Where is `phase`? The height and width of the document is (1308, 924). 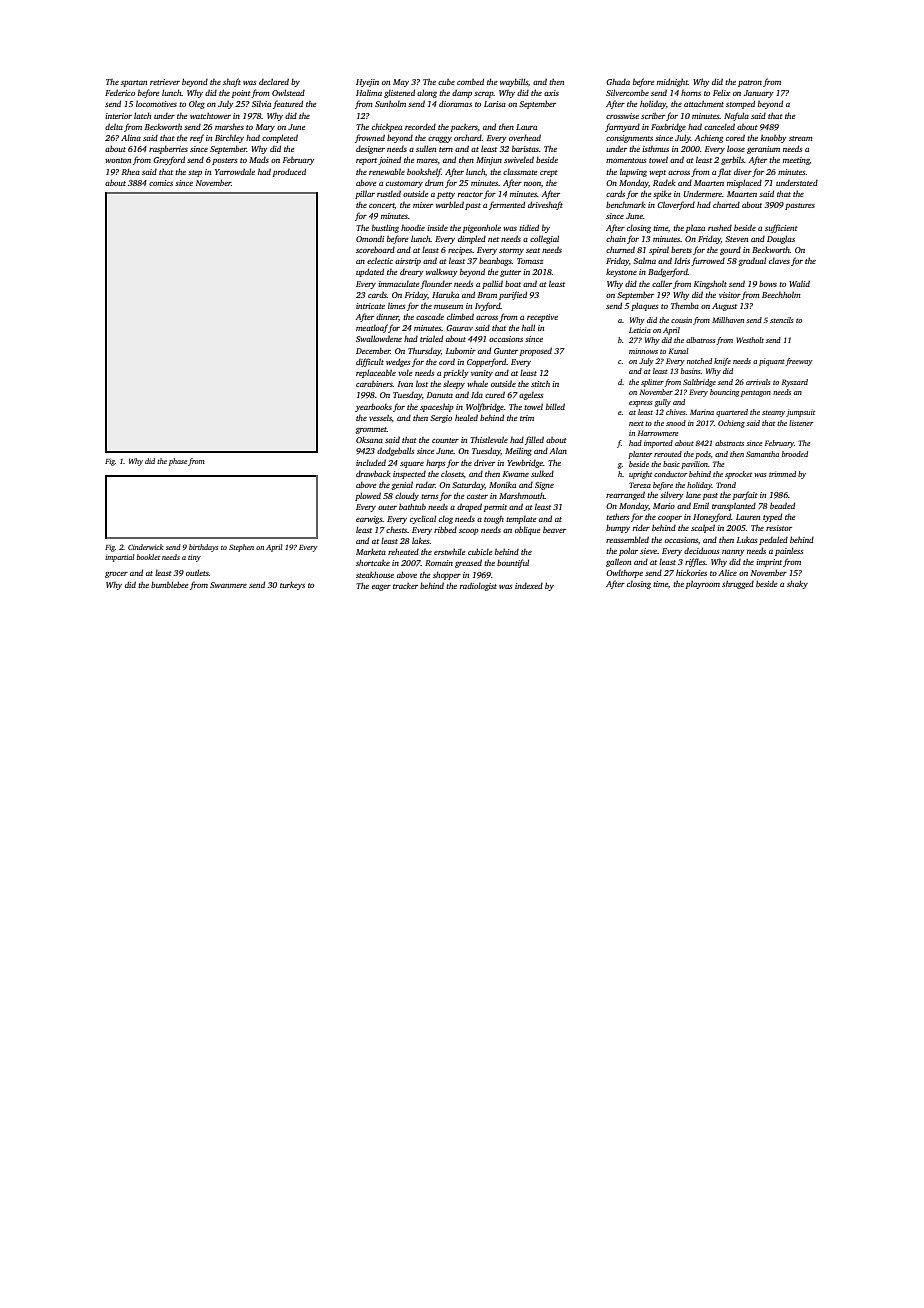 phase is located at coordinates (178, 462).
